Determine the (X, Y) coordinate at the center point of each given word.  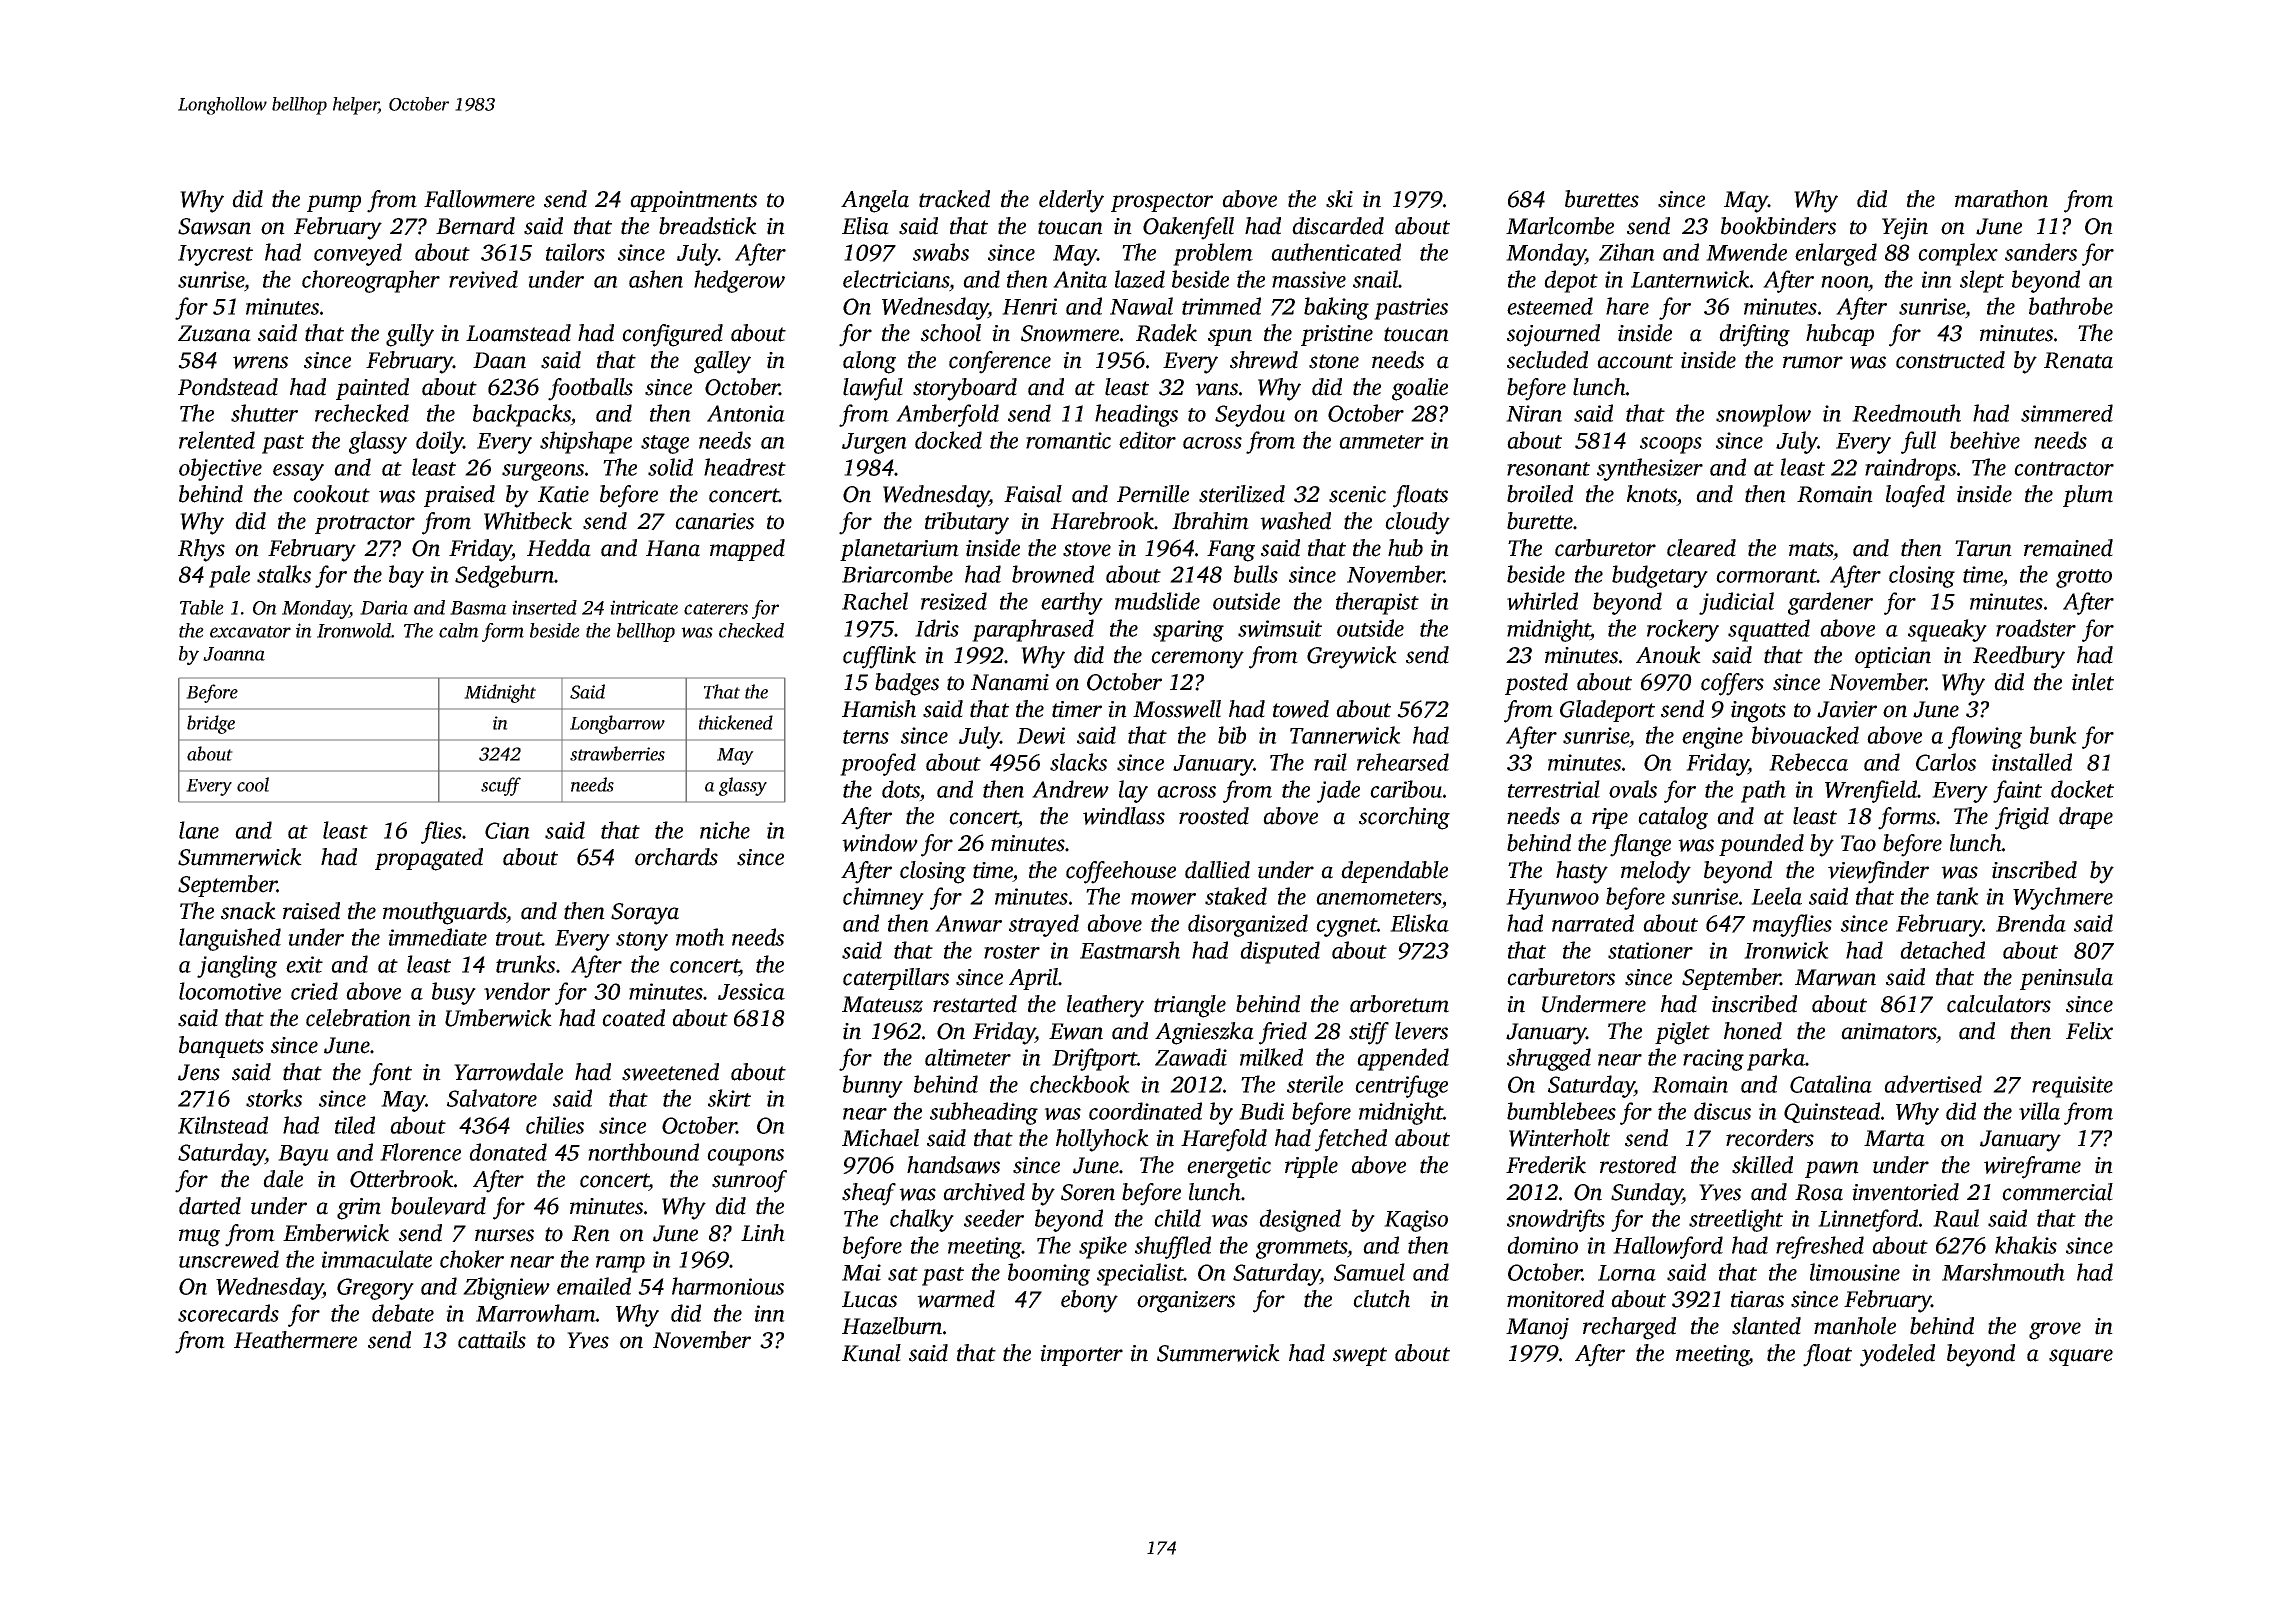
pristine (1337, 335)
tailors (575, 252)
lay (1133, 791)
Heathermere (295, 1340)
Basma (478, 608)
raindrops (1910, 469)
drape (2086, 818)
